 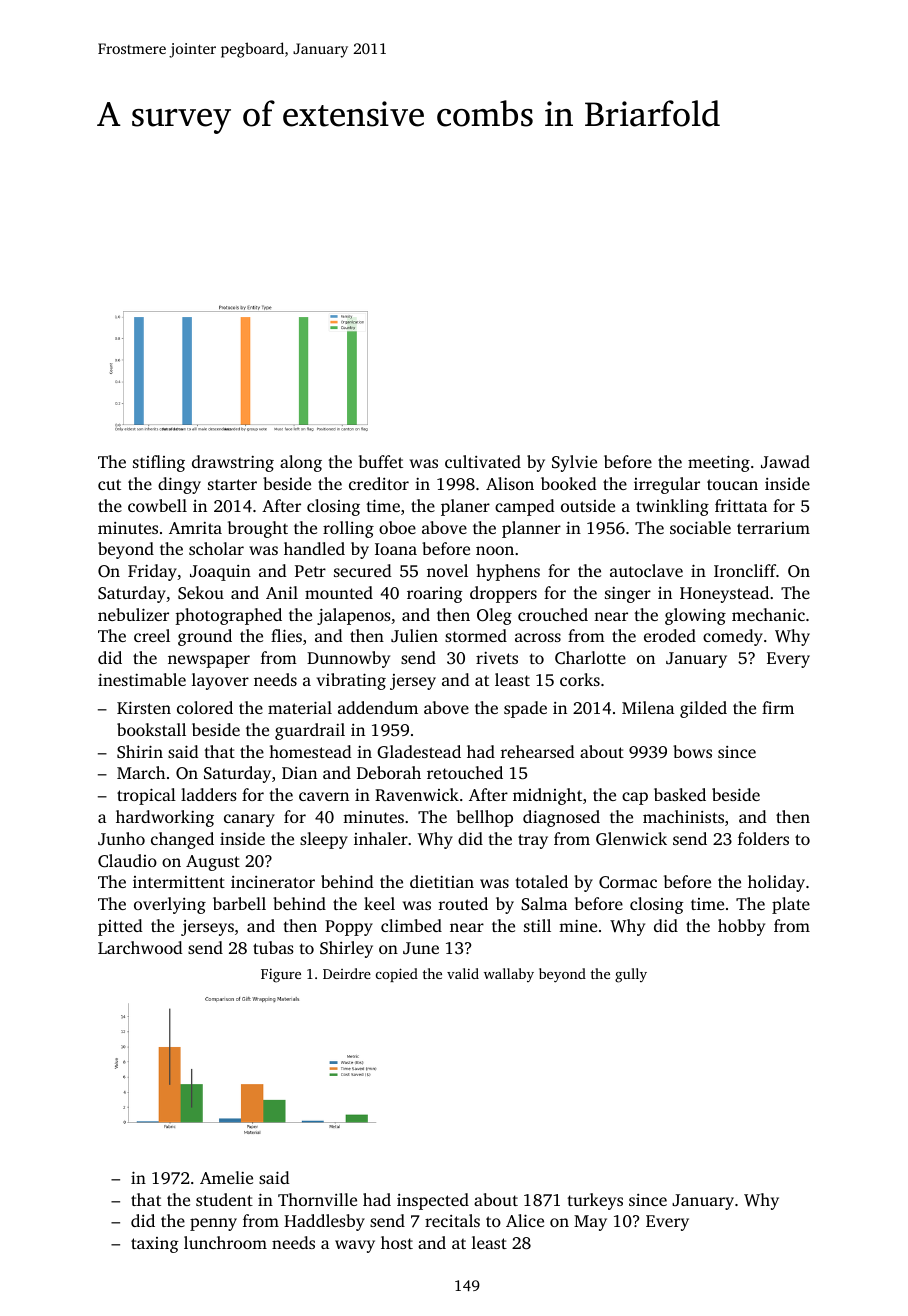 What do you see at coordinates (419, 752) in the screenshot?
I see `Gladestead` at bounding box center [419, 752].
